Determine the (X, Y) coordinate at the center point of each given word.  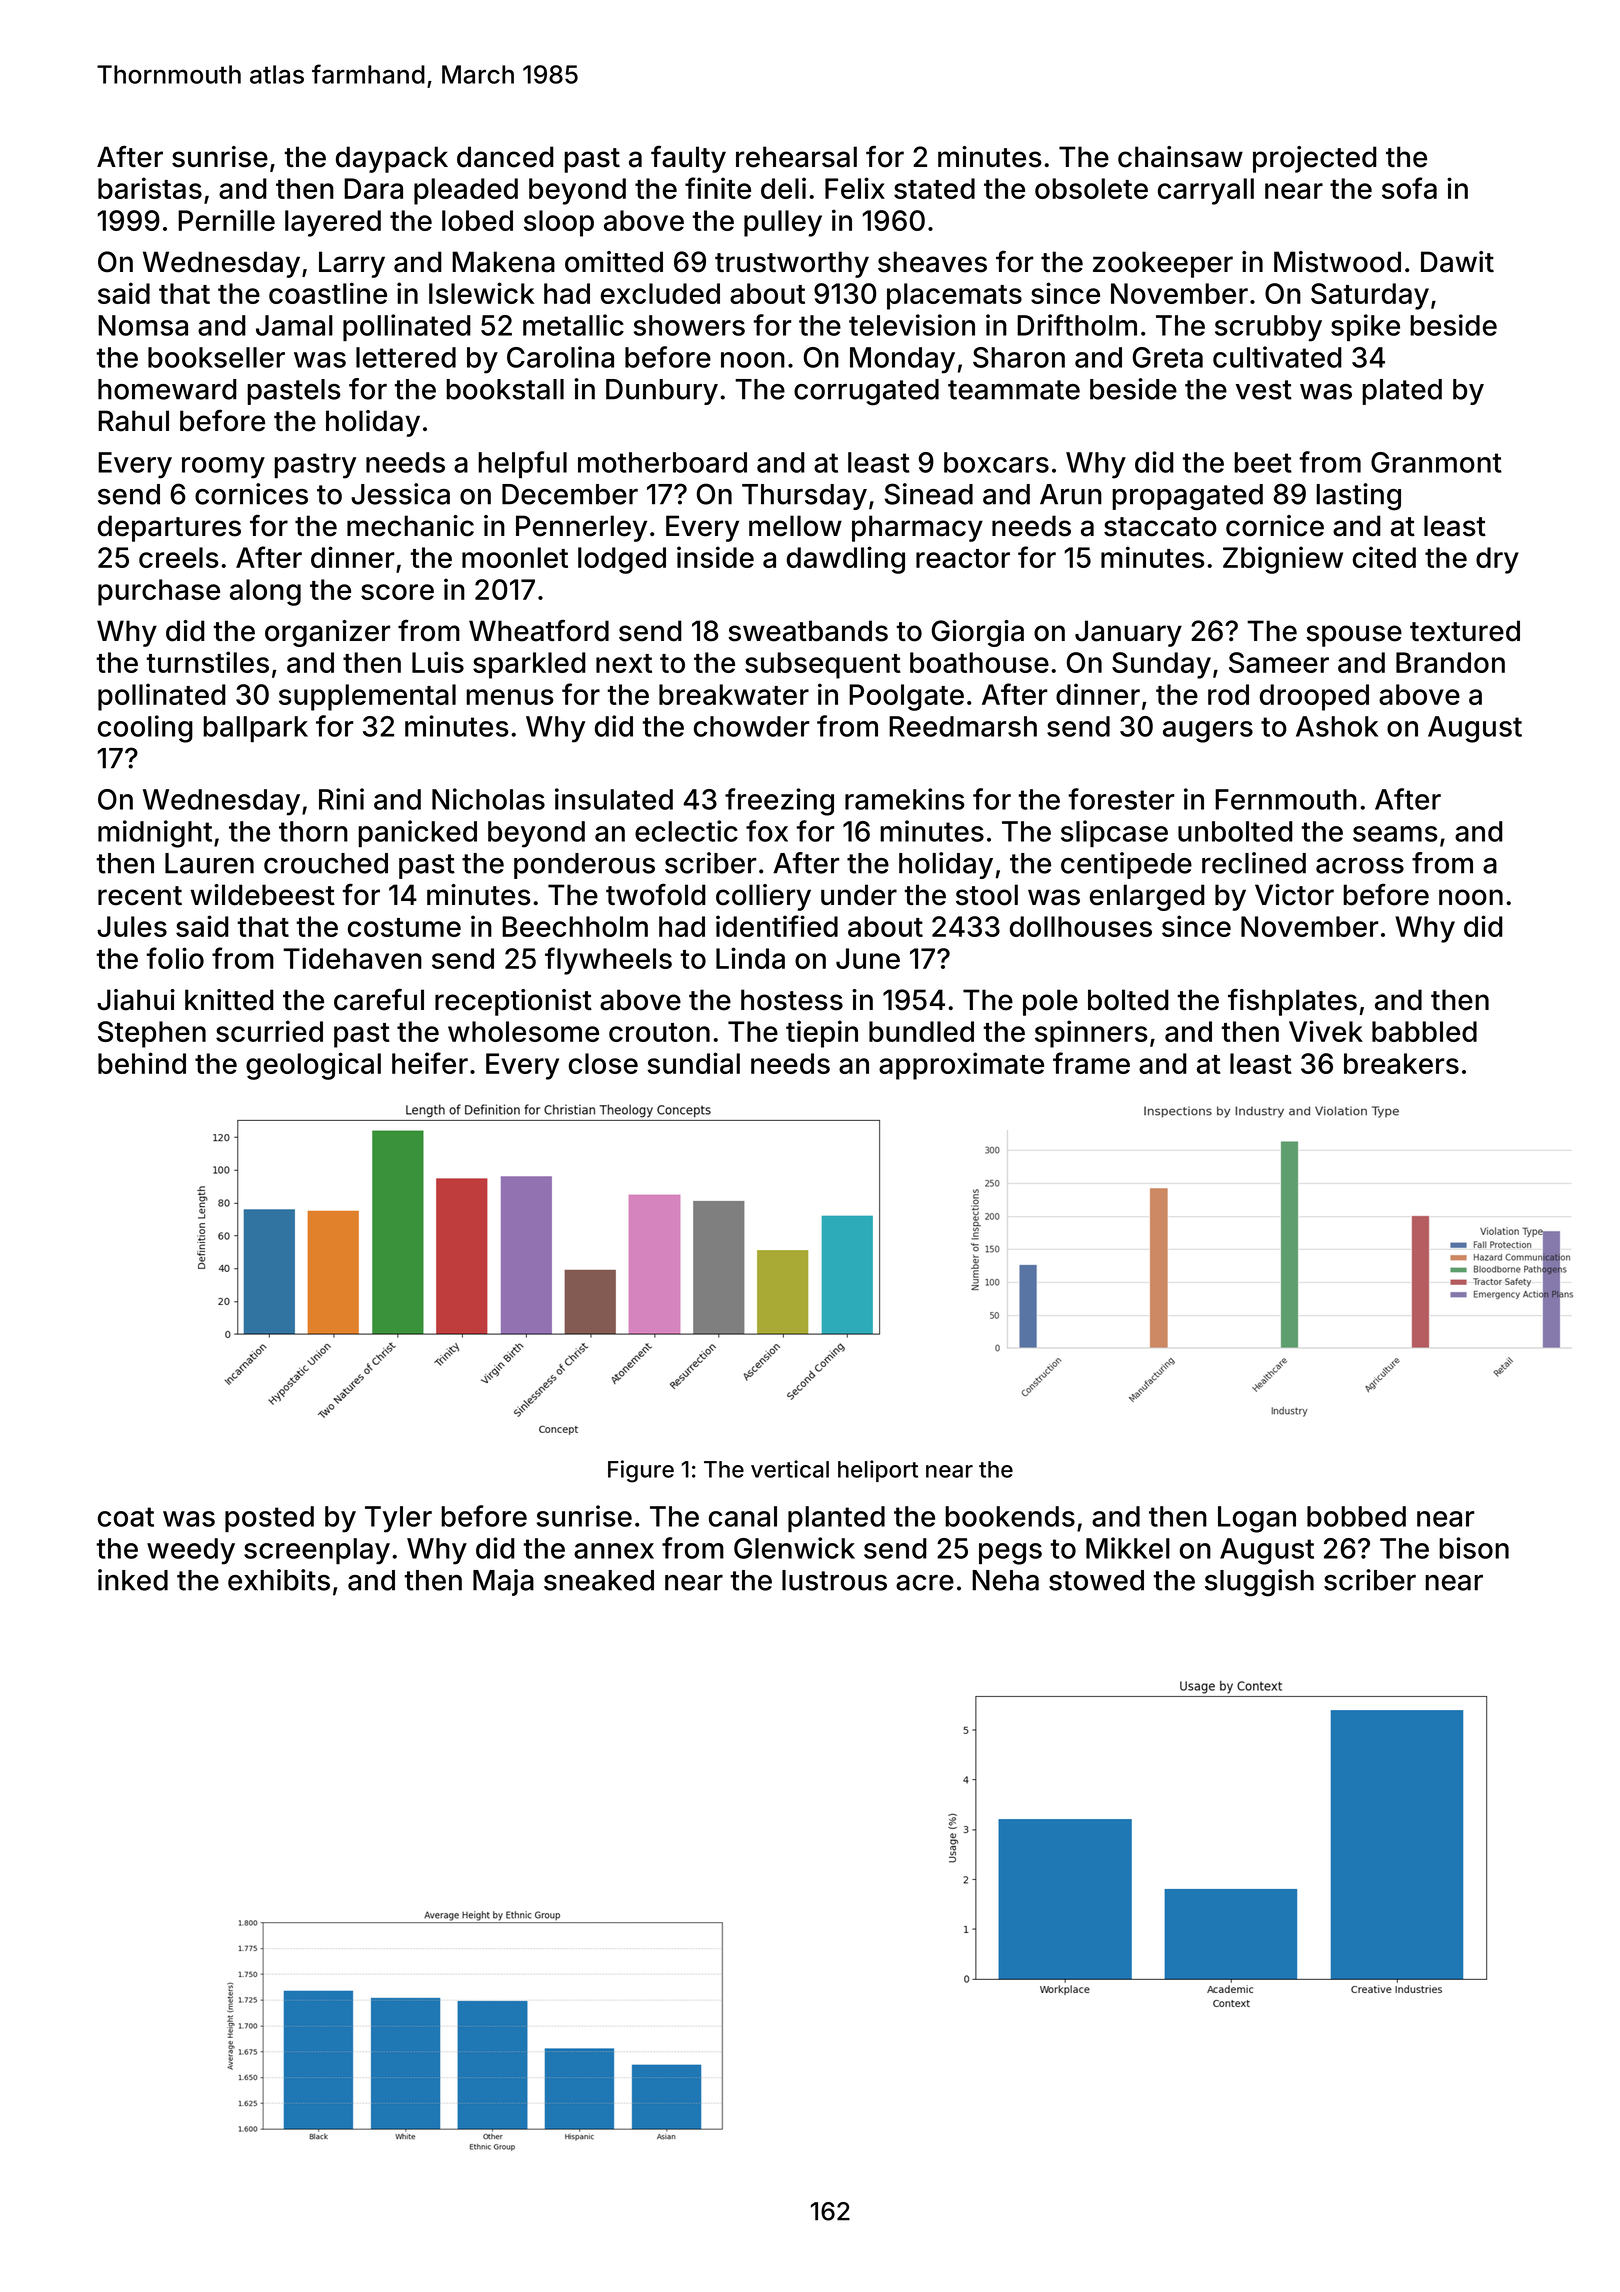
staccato (1160, 527)
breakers (1401, 1063)
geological (313, 1066)
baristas (150, 188)
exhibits (279, 1580)
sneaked (599, 1580)
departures (169, 528)
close (603, 1063)
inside (715, 557)
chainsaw (1180, 157)
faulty (688, 159)
